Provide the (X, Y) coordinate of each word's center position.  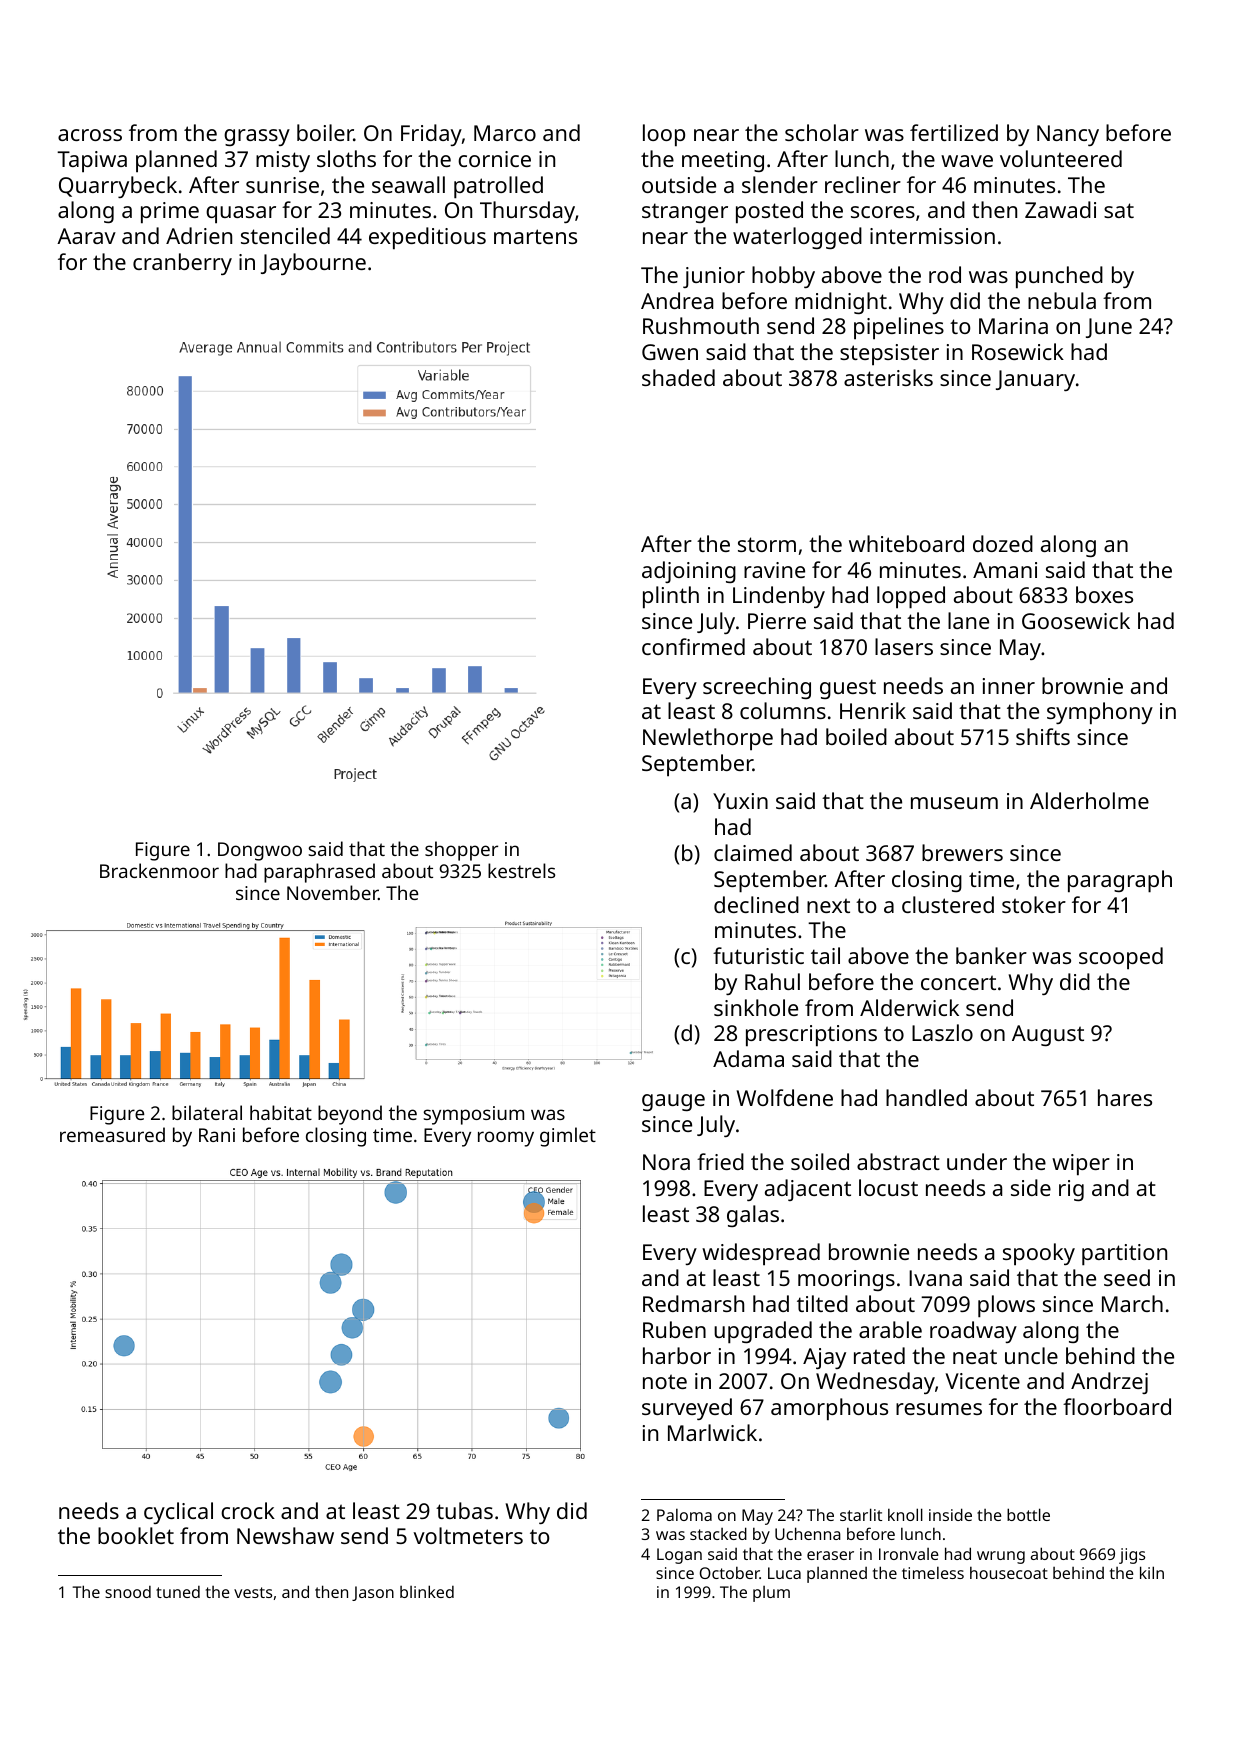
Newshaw (285, 1535)
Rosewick (1018, 351)
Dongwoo (260, 851)
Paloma (684, 1515)
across (90, 135)
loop (664, 135)
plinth (671, 597)
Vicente (983, 1381)
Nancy (1068, 135)
